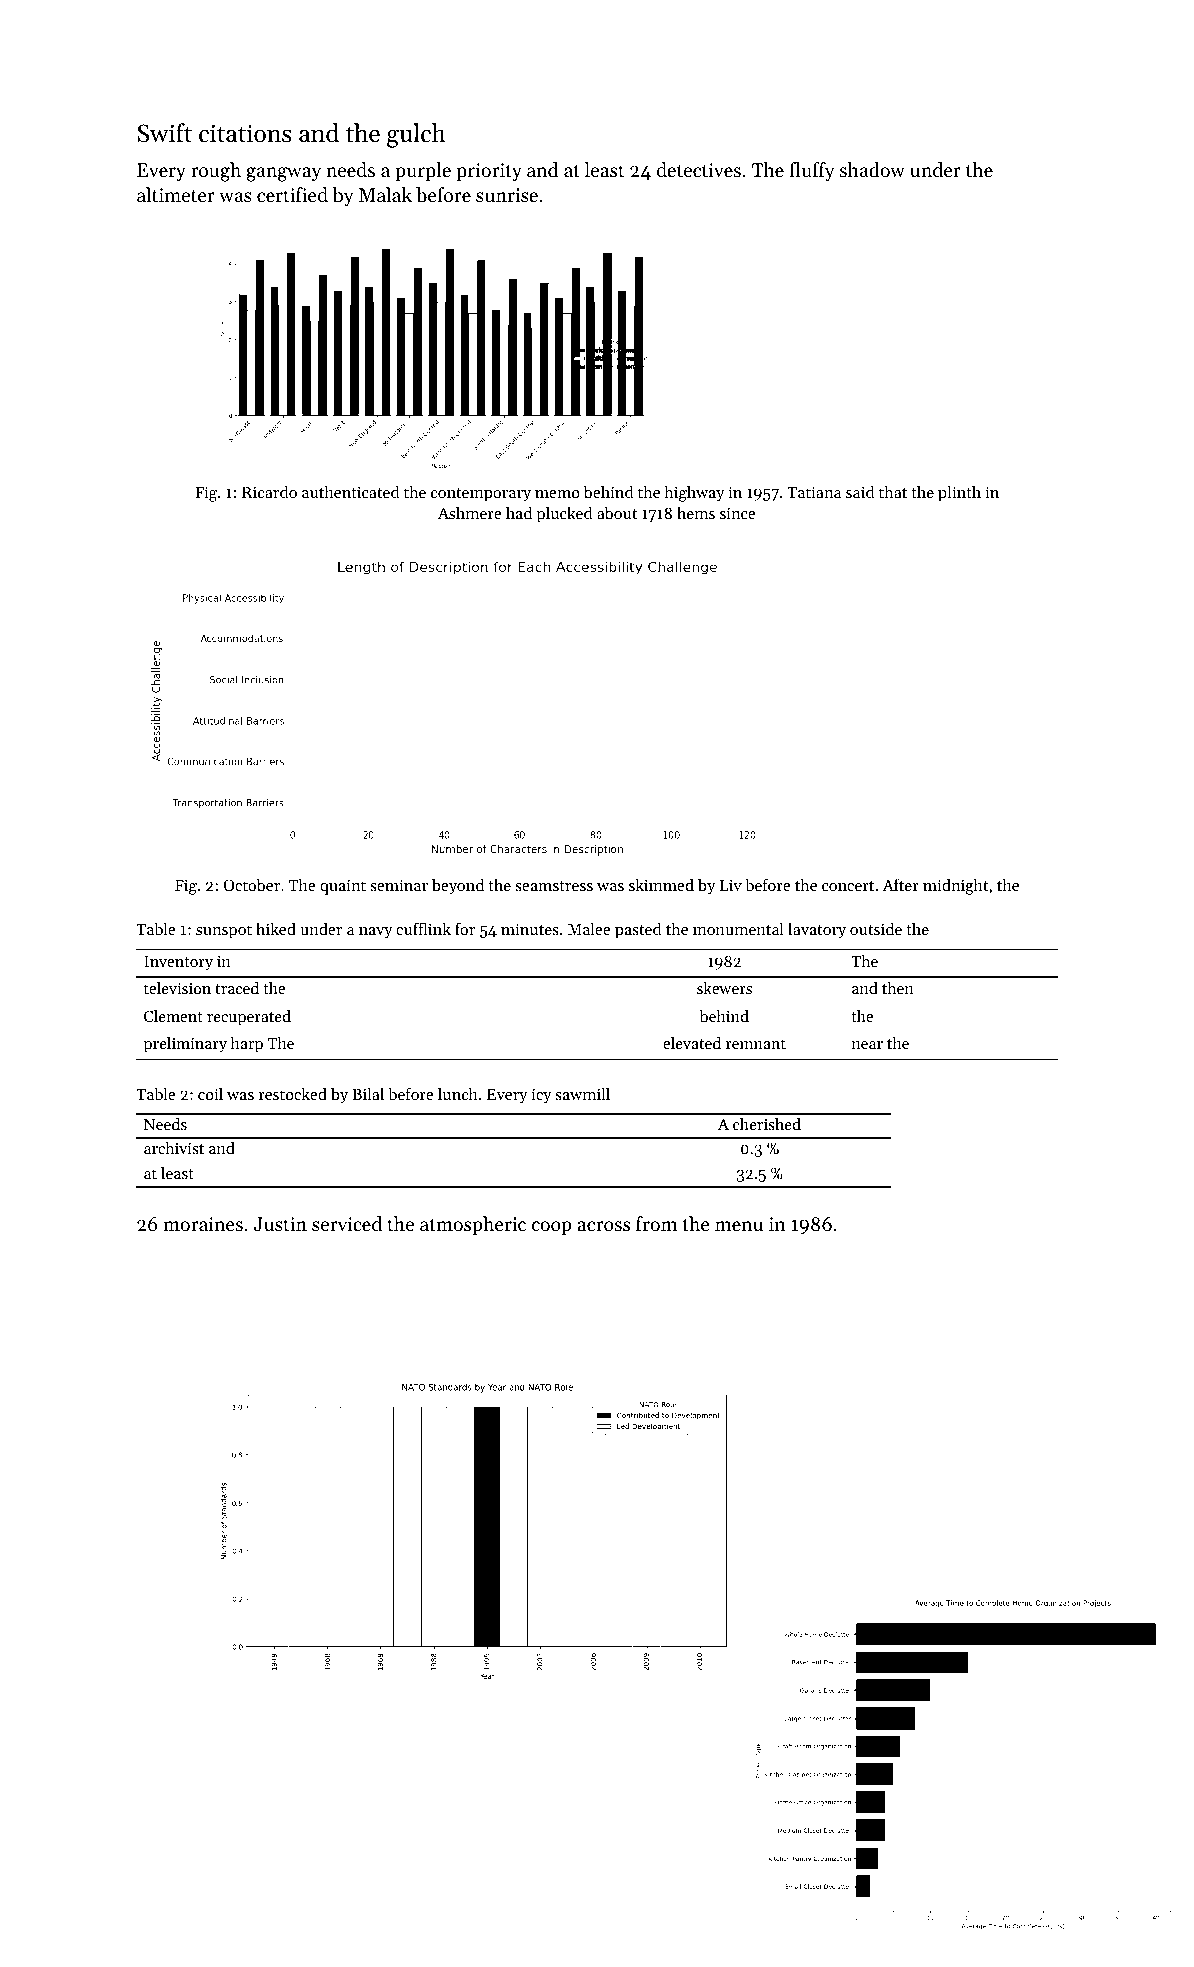 Image resolution: width=1194 pixels, height=1967 pixels. What do you see at coordinates (280, 1224) in the screenshot?
I see `Justin` at bounding box center [280, 1224].
